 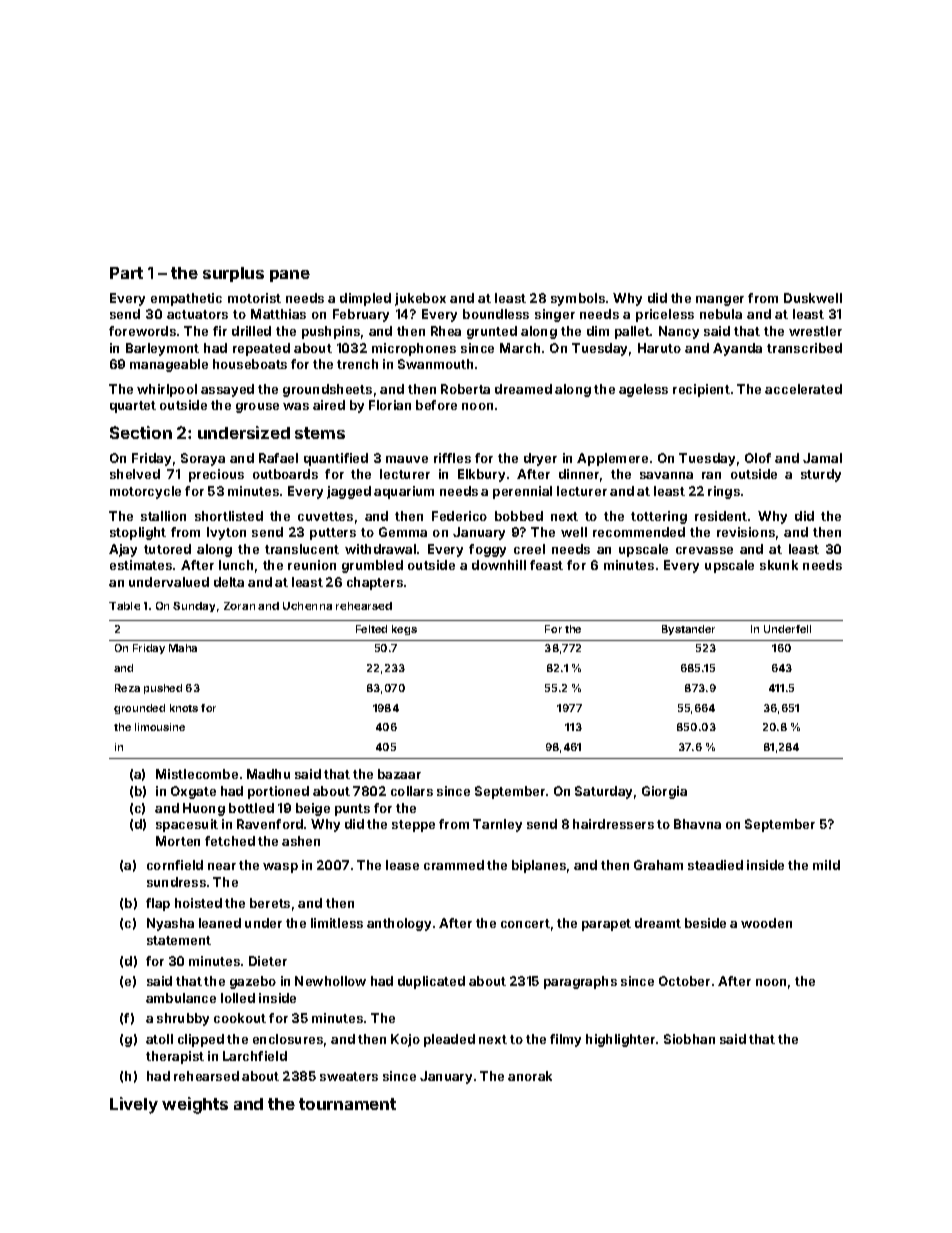 I want to click on sturdy, so click(x=821, y=475).
